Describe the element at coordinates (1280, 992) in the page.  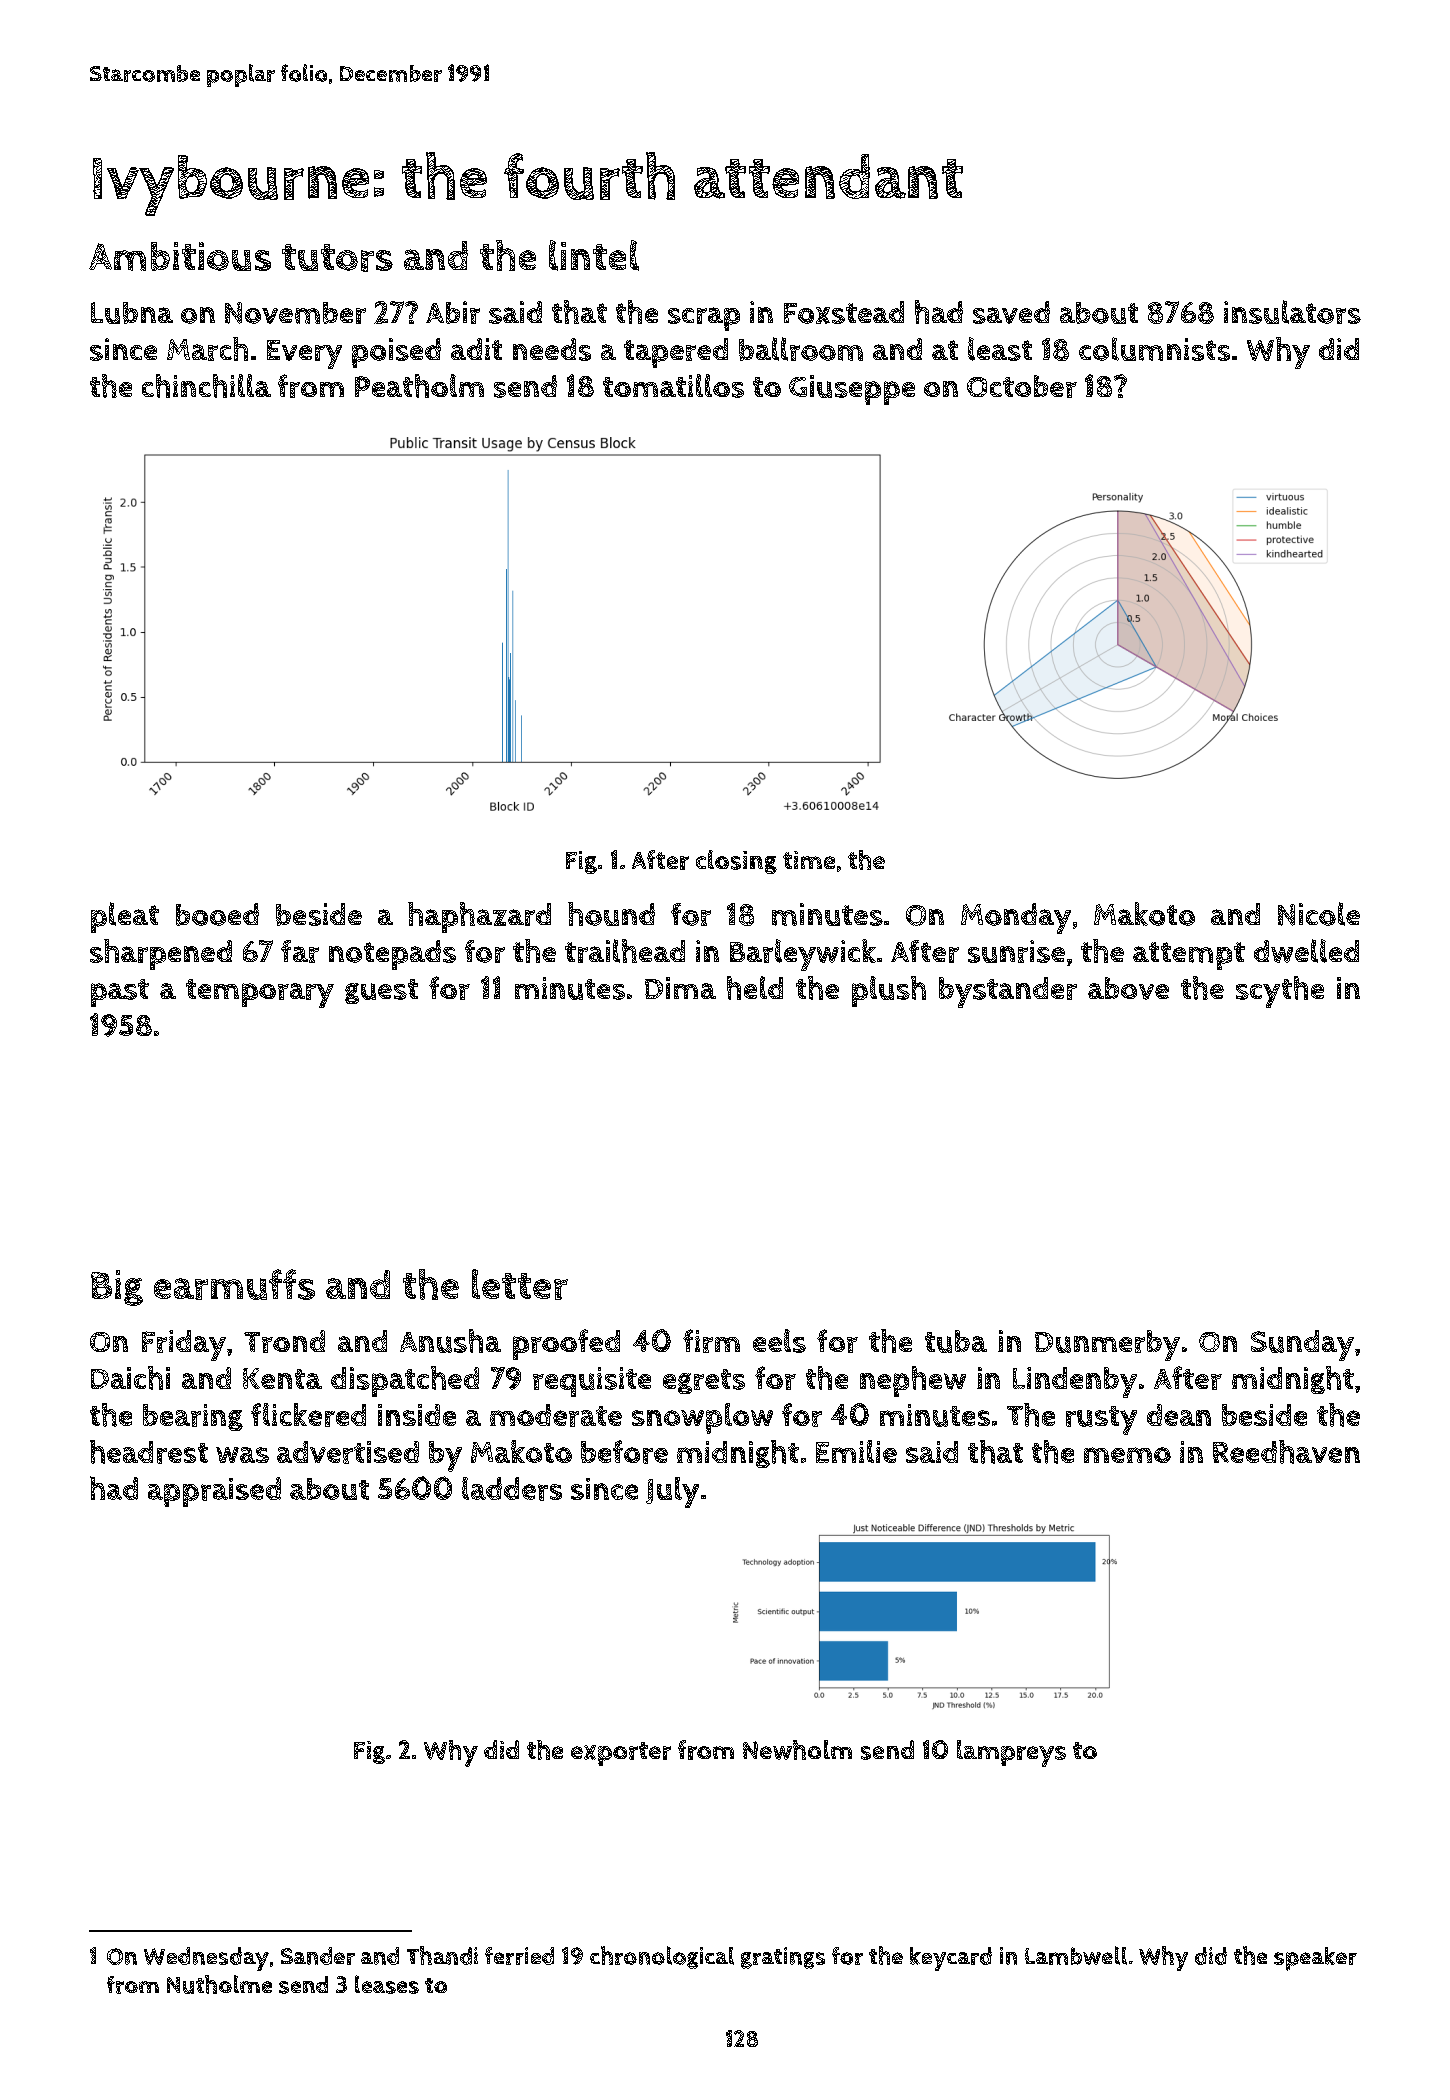
I see `scythe` at that location.
